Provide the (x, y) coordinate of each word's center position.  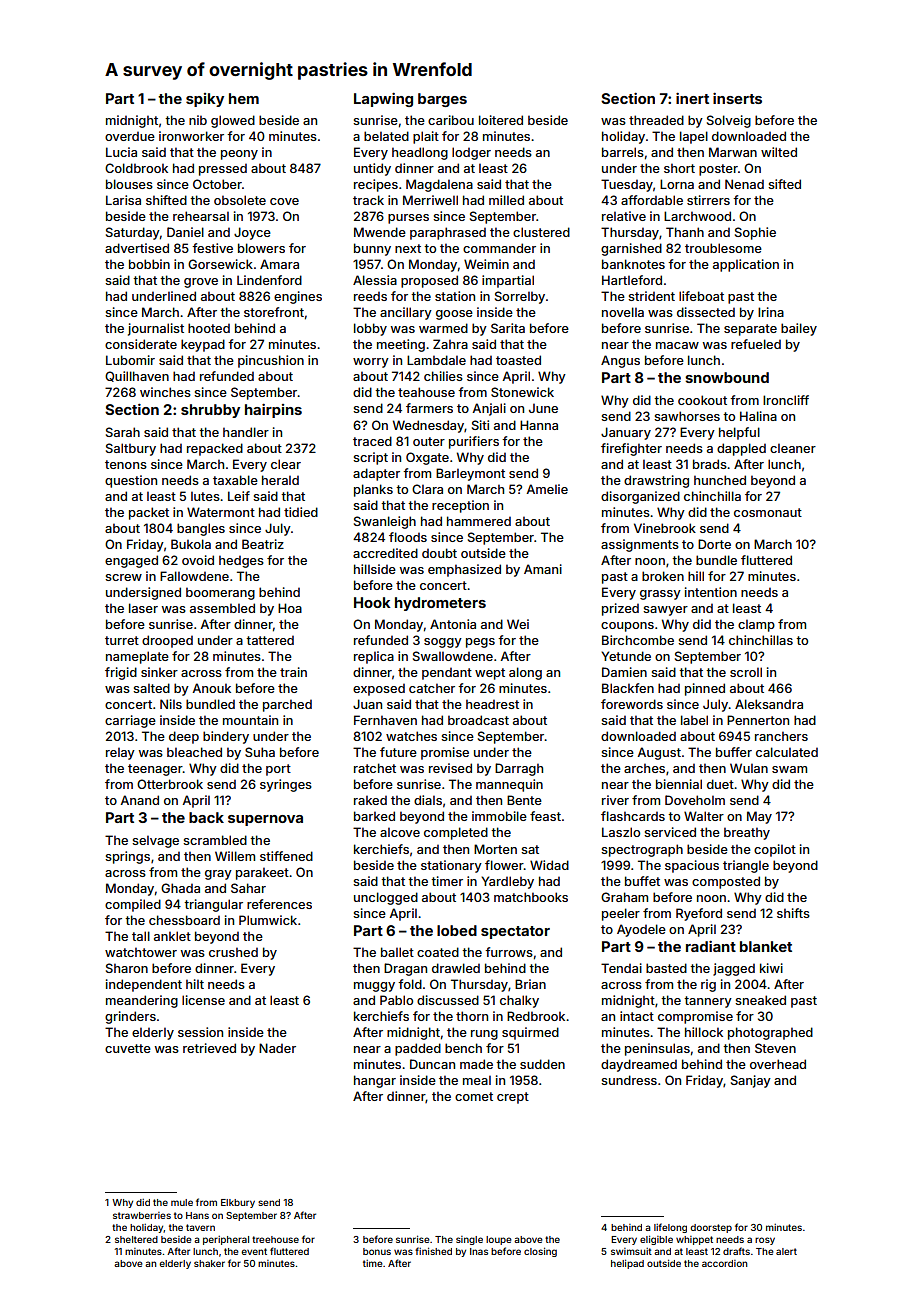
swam (789, 769)
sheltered (136, 1239)
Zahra (450, 344)
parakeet (262, 873)
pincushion (271, 361)
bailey (799, 329)
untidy (372, 169)
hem (244, 98)
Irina (771, 312)
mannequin (509, 785)
